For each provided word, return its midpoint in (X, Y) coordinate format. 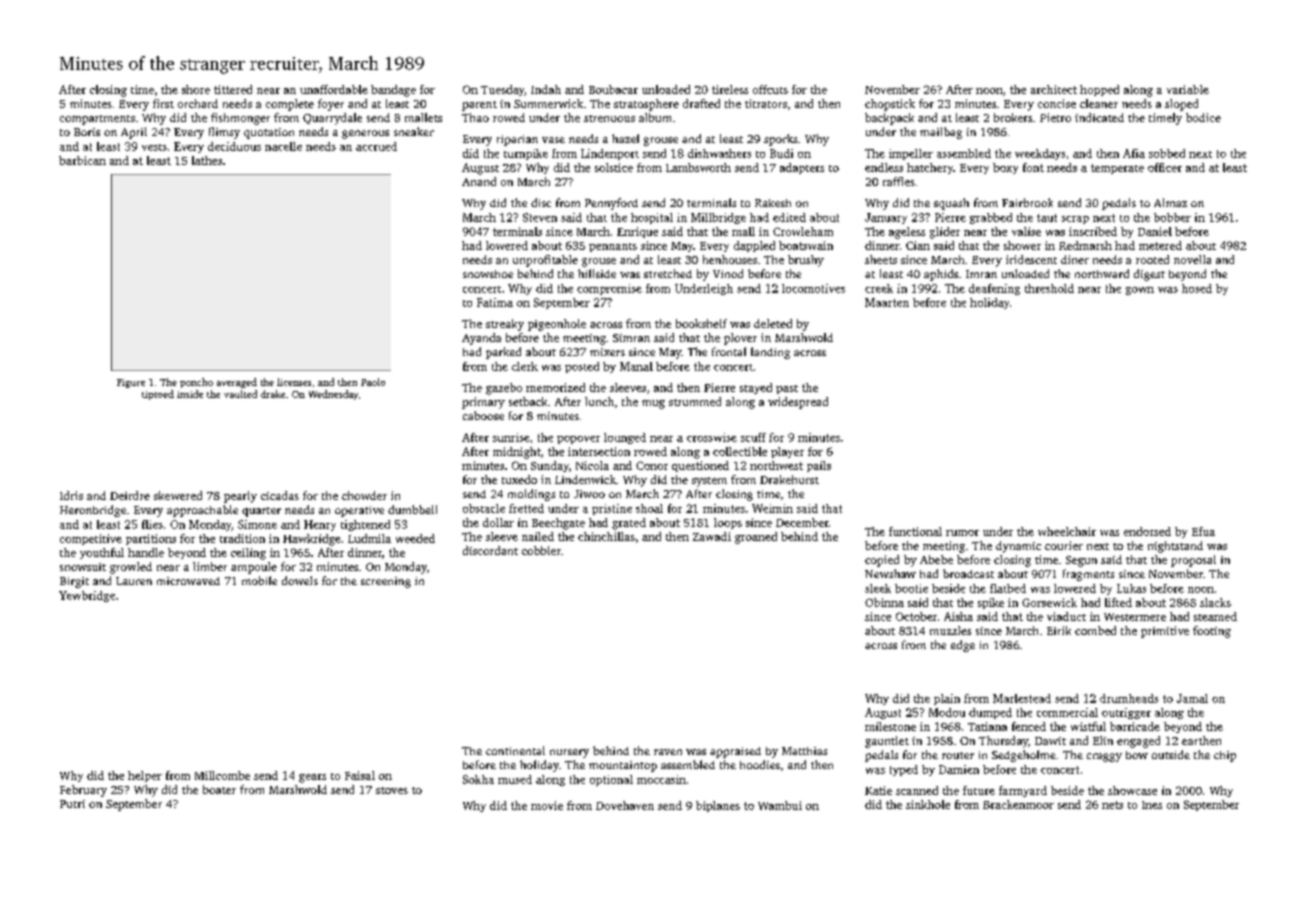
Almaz (1170, 202)
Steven (540, 217)
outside (1171, 754)
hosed (1197, 288)
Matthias (804, 751)
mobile (259, 580)
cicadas (280, 495)
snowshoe (488, 274)
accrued (376, 146)
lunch (599, 401)
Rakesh (773, 203)
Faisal (360, 775)
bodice (1203, 117)
